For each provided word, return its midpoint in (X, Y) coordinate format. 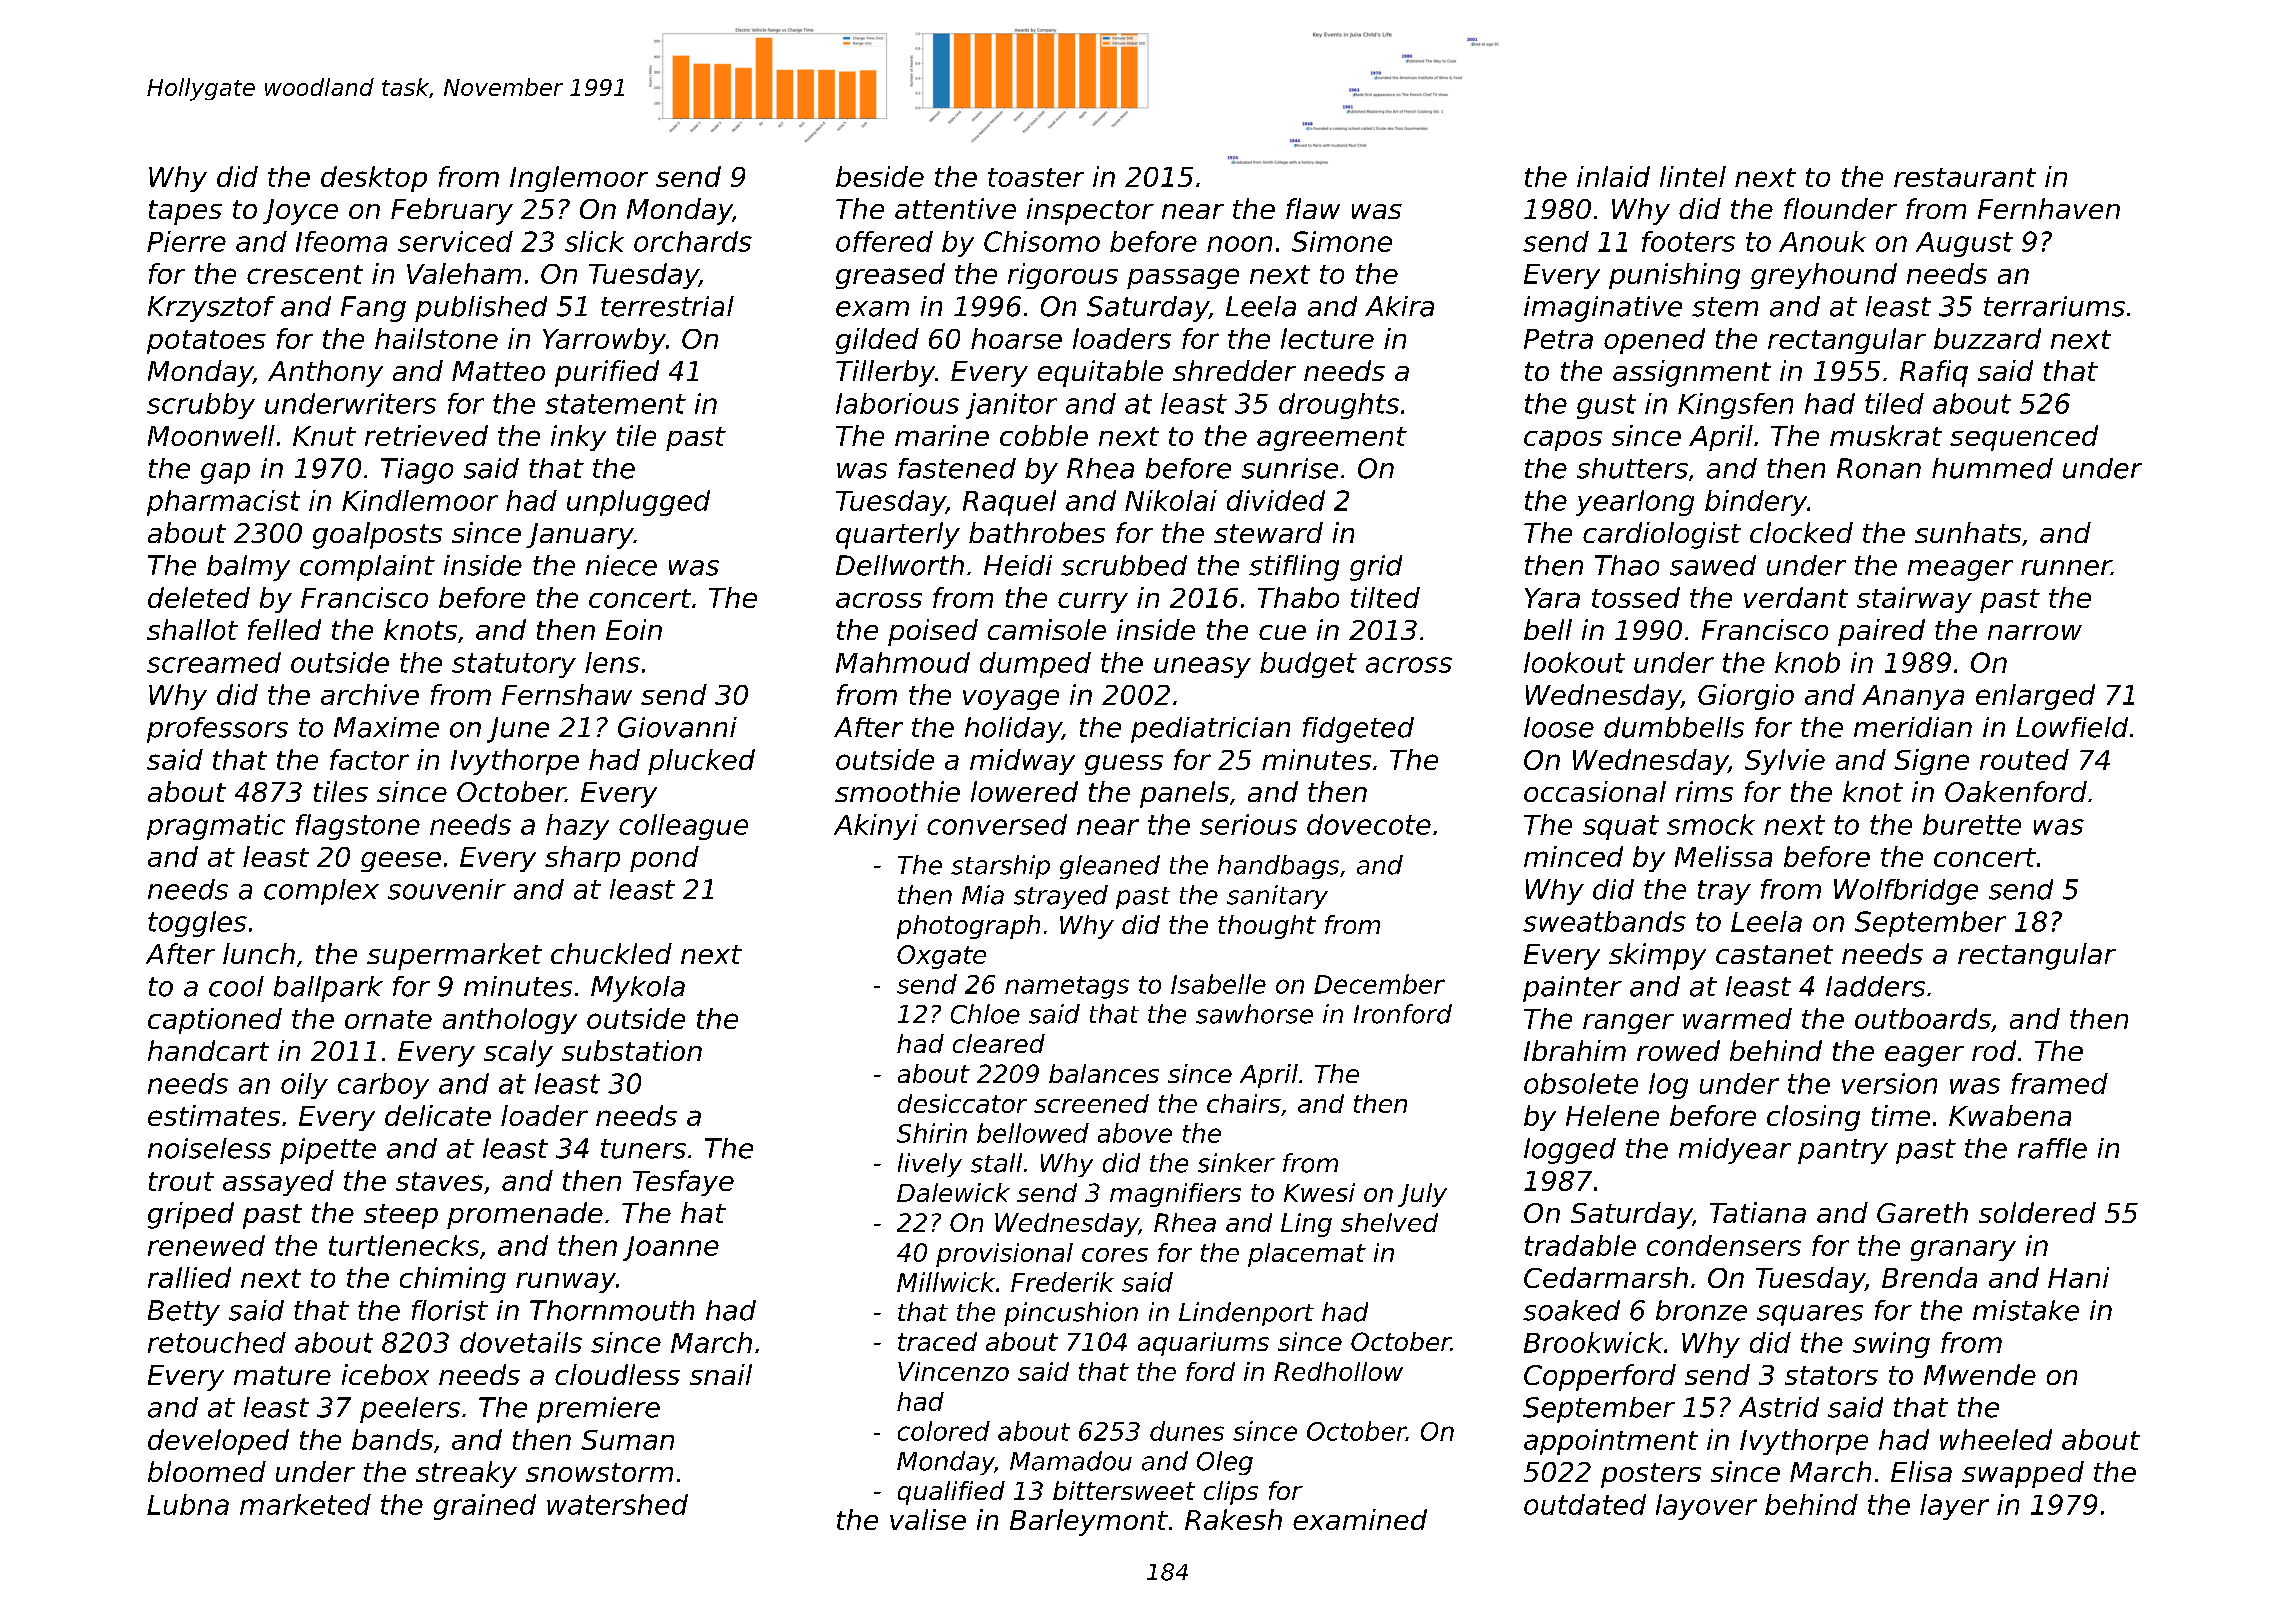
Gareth (1922, 1212)
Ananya (1913, 697)
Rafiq (1934, 373)
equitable (1100, 373)
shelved (1389, 1222)
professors (217, 730)
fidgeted (1358, 730)
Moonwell (211, 435)
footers (1688, 241)
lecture (1327, 338)
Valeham (464, 273)
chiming (453, 1280)
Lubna (188, 1504)
